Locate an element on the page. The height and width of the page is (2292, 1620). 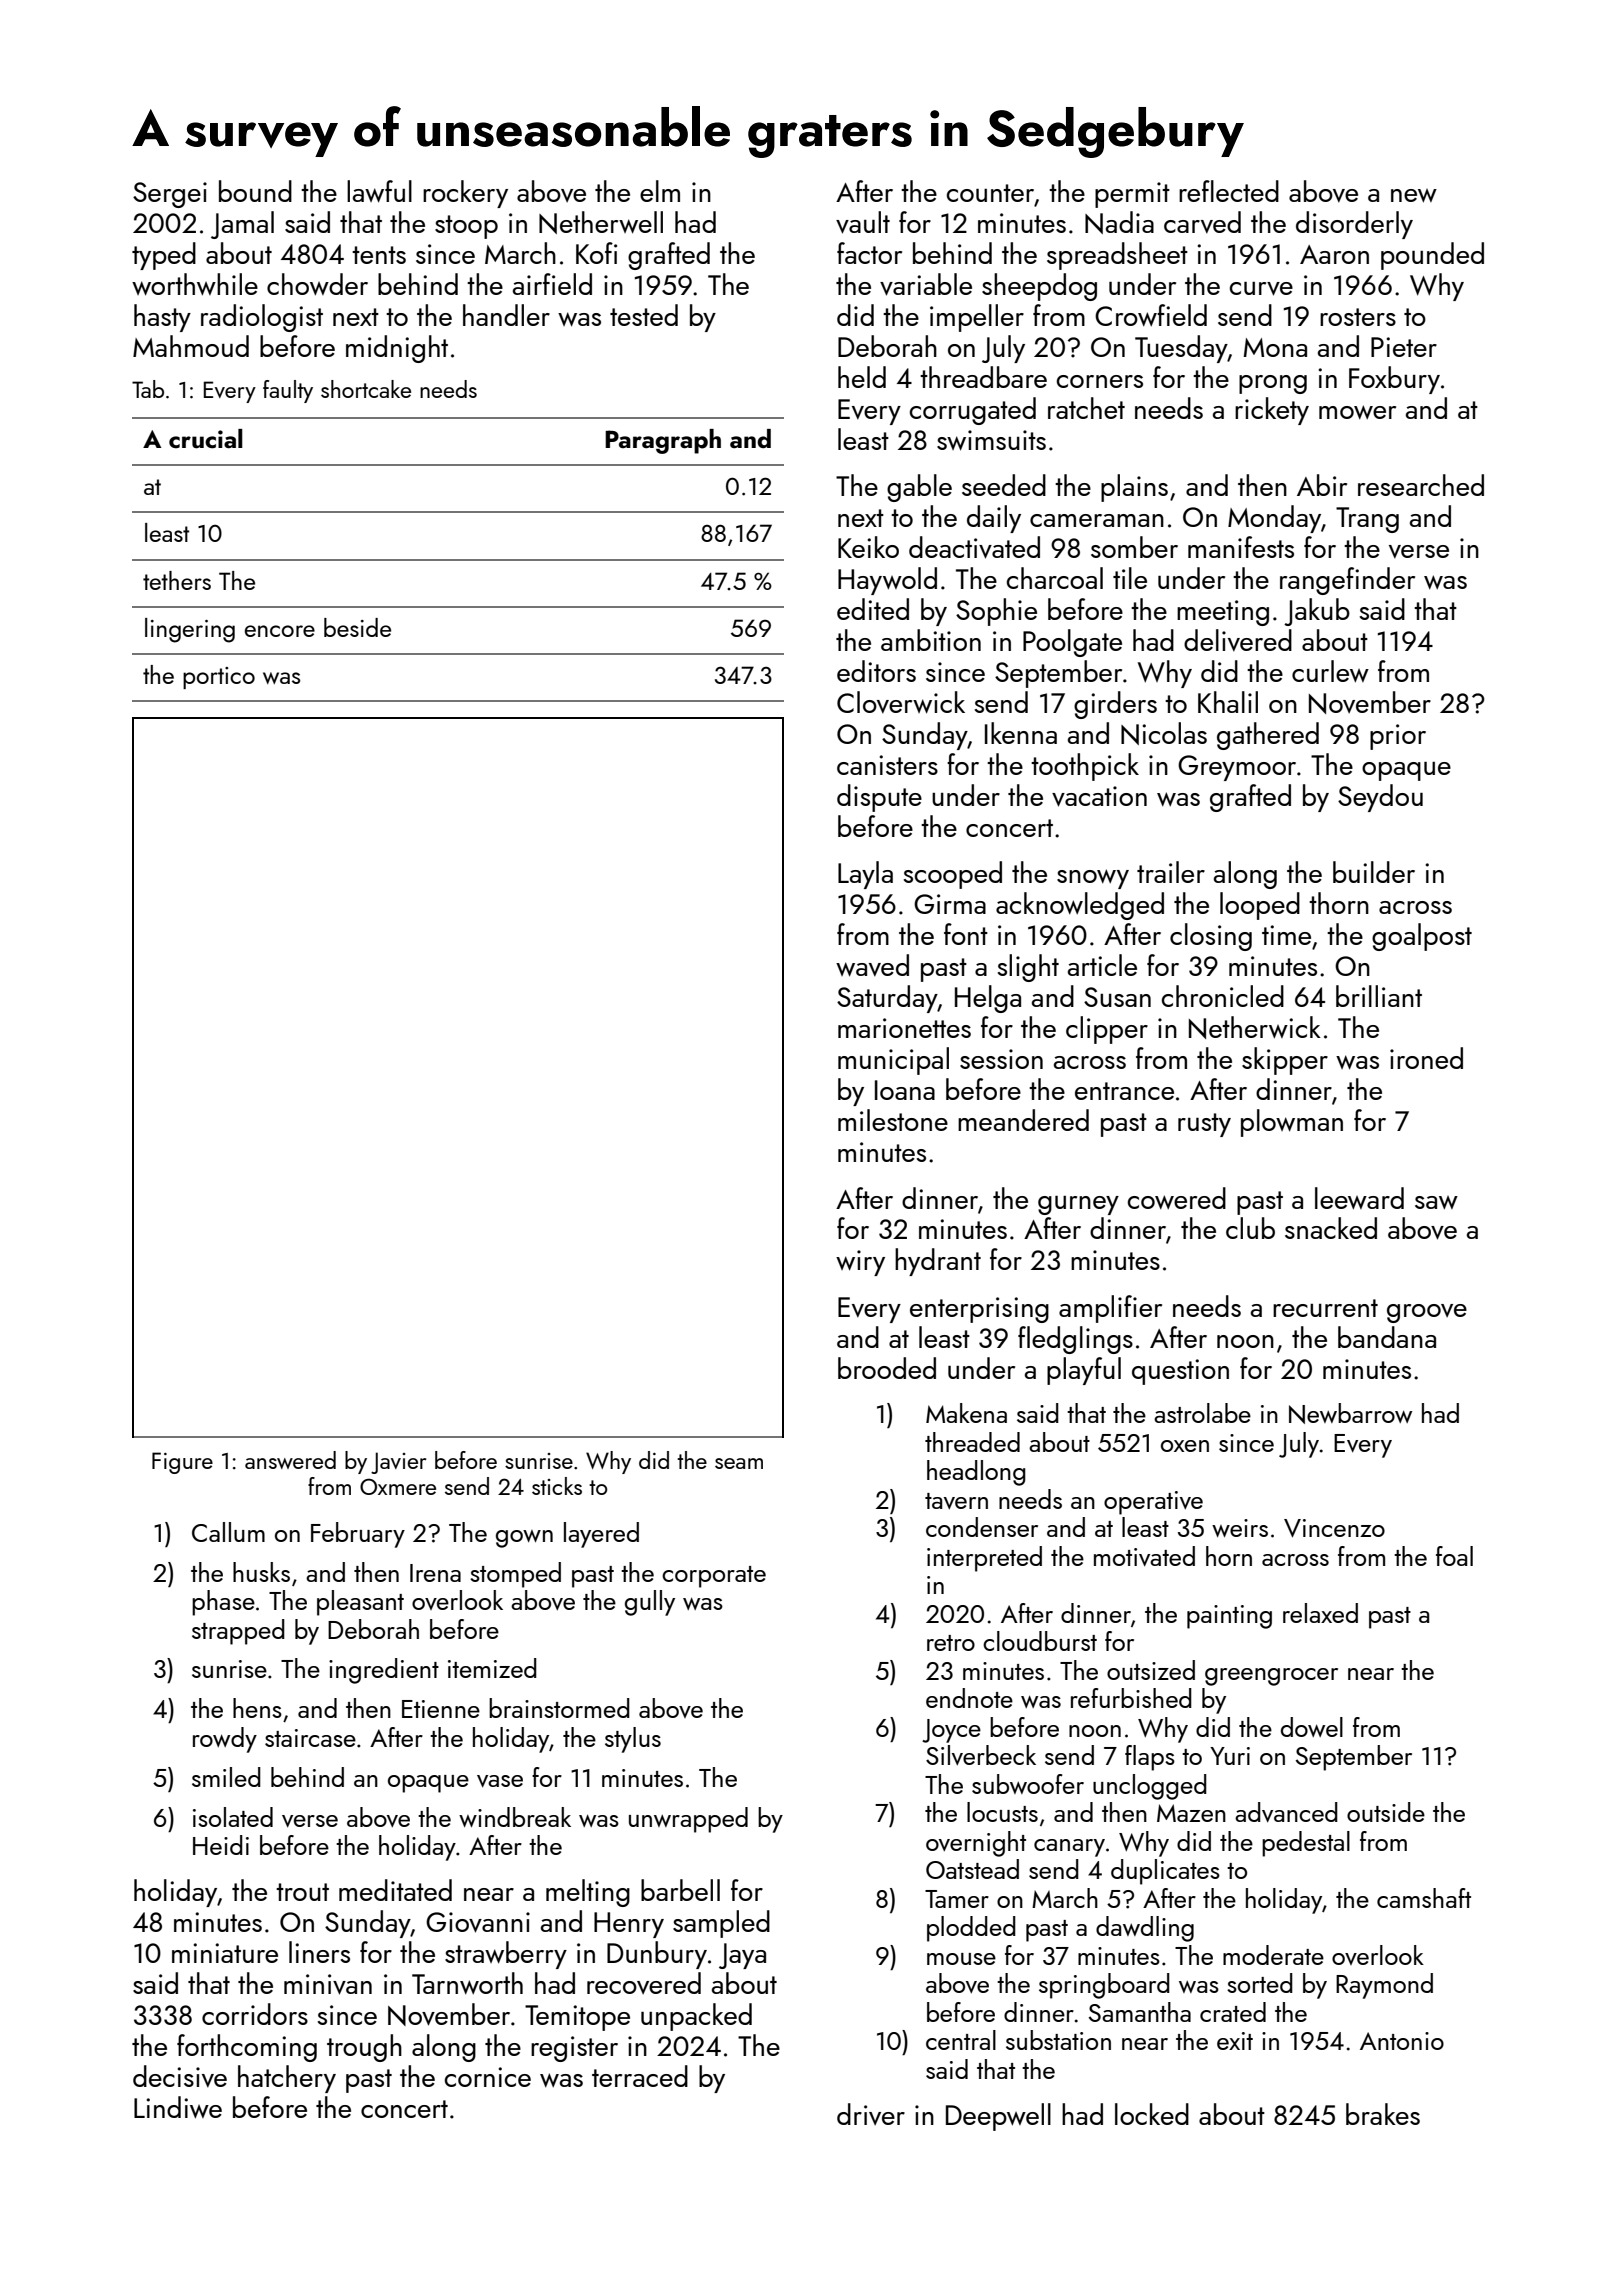
answered is located at coordinates (290, 1460).
